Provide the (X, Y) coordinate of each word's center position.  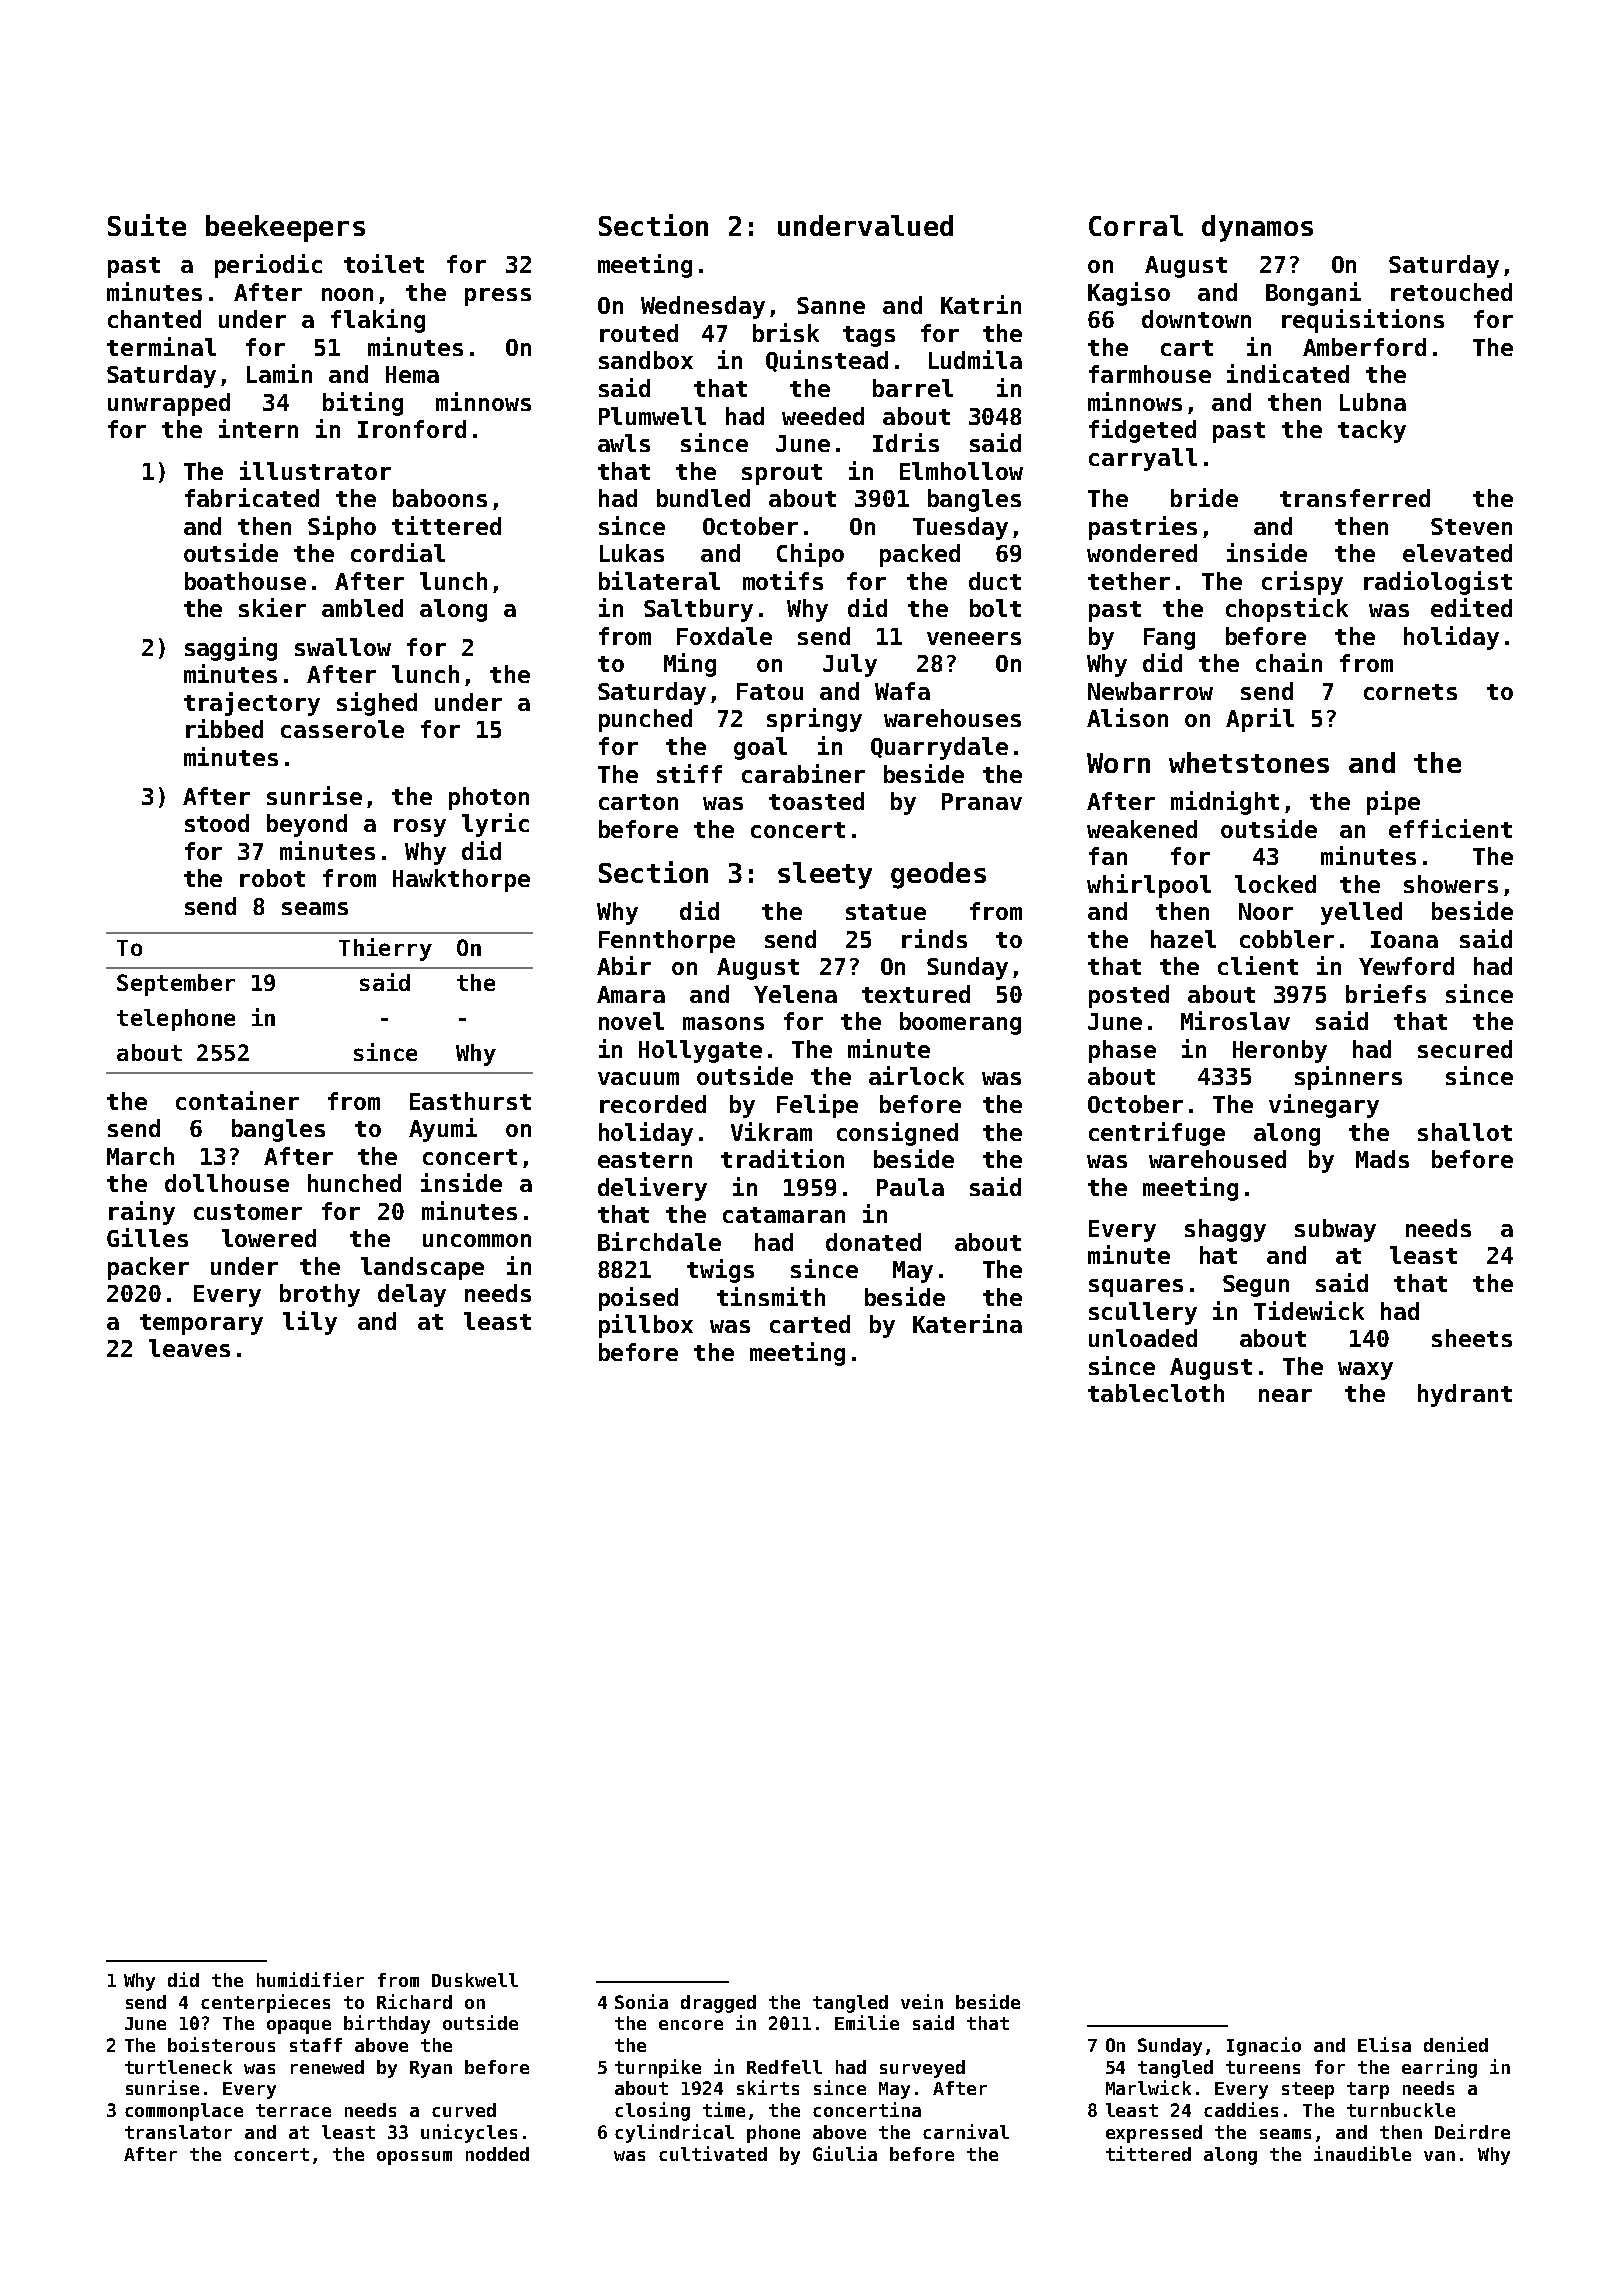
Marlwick (1148, 2087)
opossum (414, 2158)
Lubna (1373, 402)
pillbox (646, 1326)
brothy (320, 1295)
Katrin (981, 304)
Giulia (845, 2153)
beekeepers (285, 228)
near (1285, 1395)
